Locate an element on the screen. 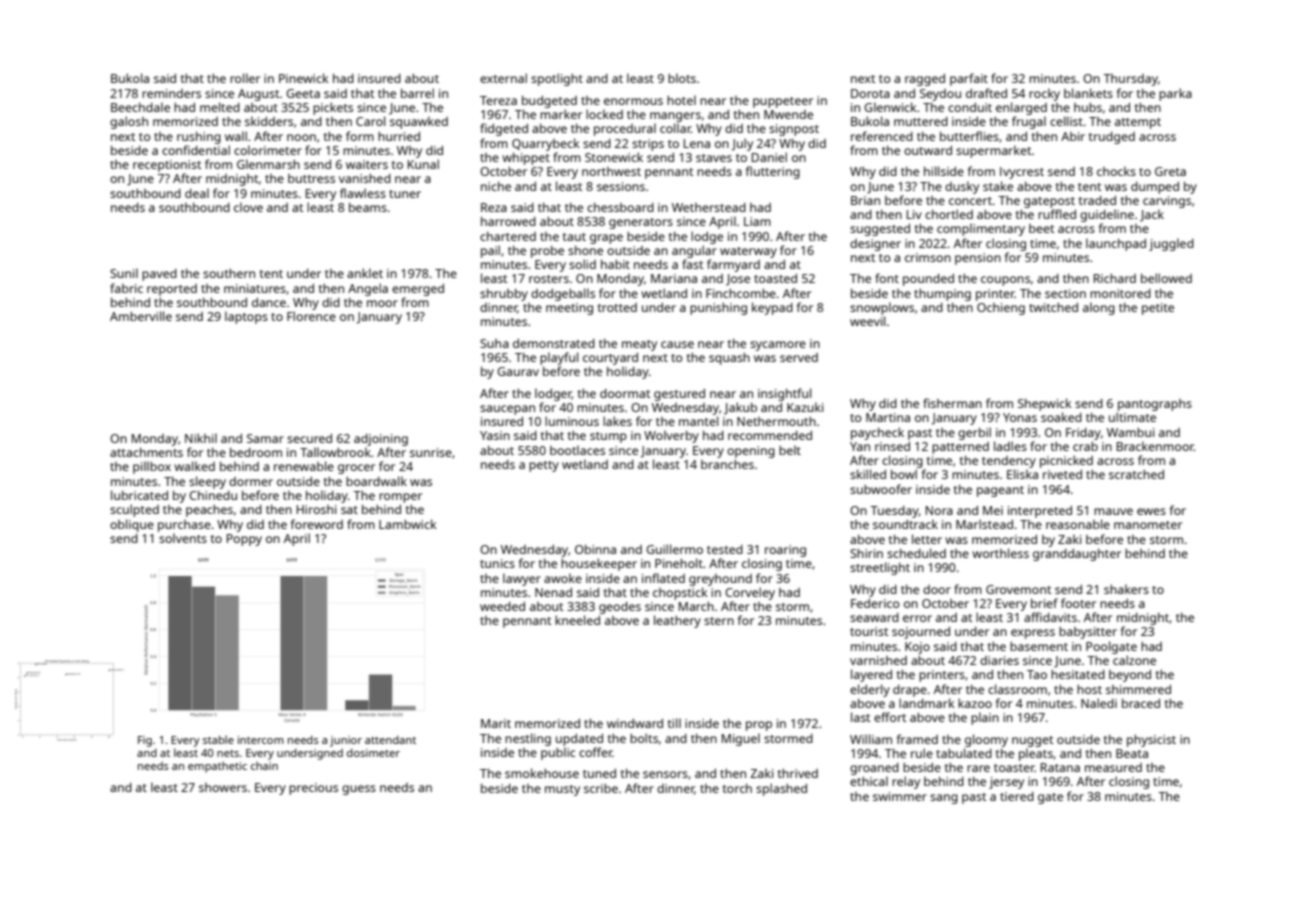 The image size is (1308, 924). Chinedu is located at coordinates (213, 495).
